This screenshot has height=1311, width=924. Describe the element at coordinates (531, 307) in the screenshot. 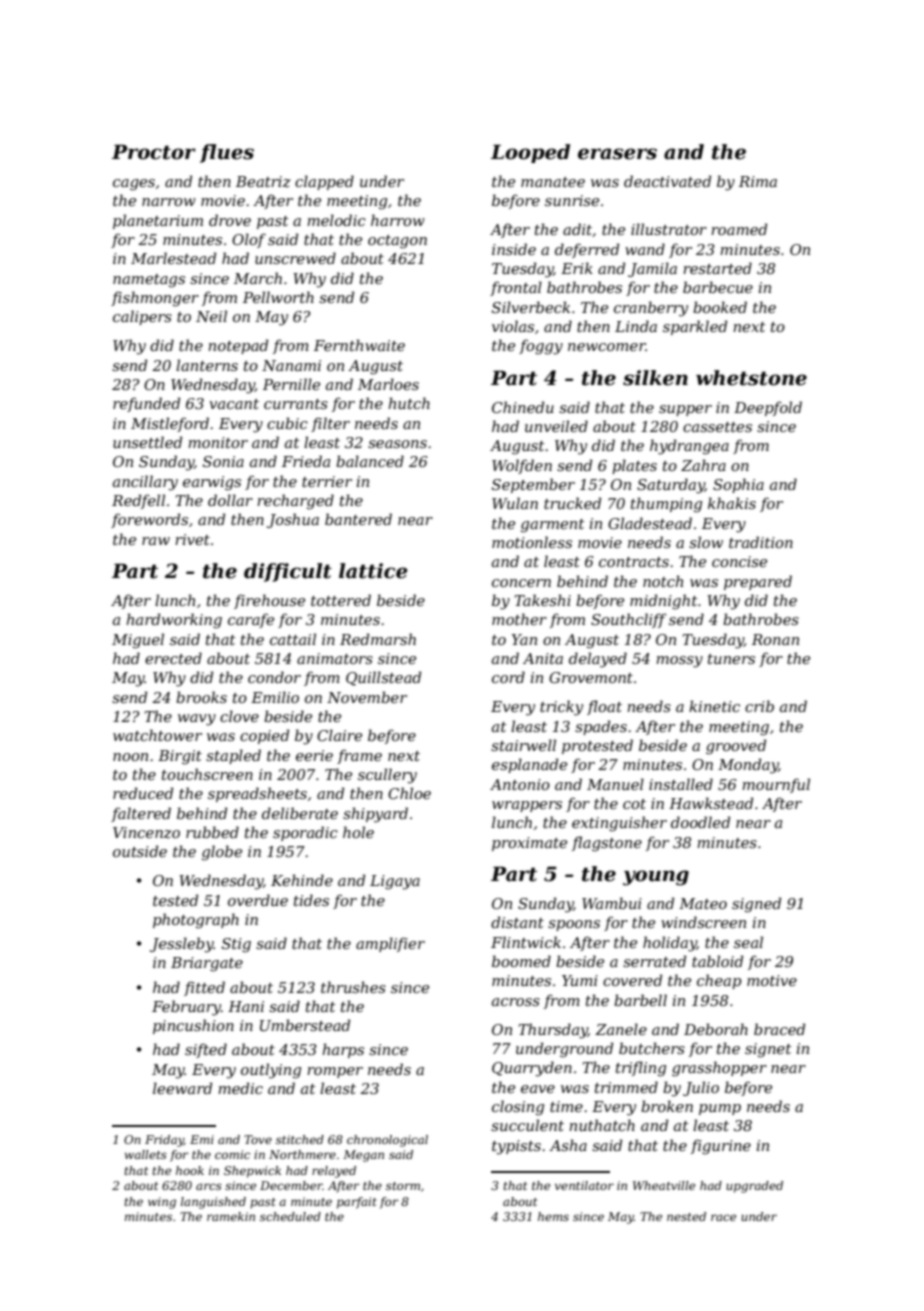

I see `Silverbeck` at that location.
